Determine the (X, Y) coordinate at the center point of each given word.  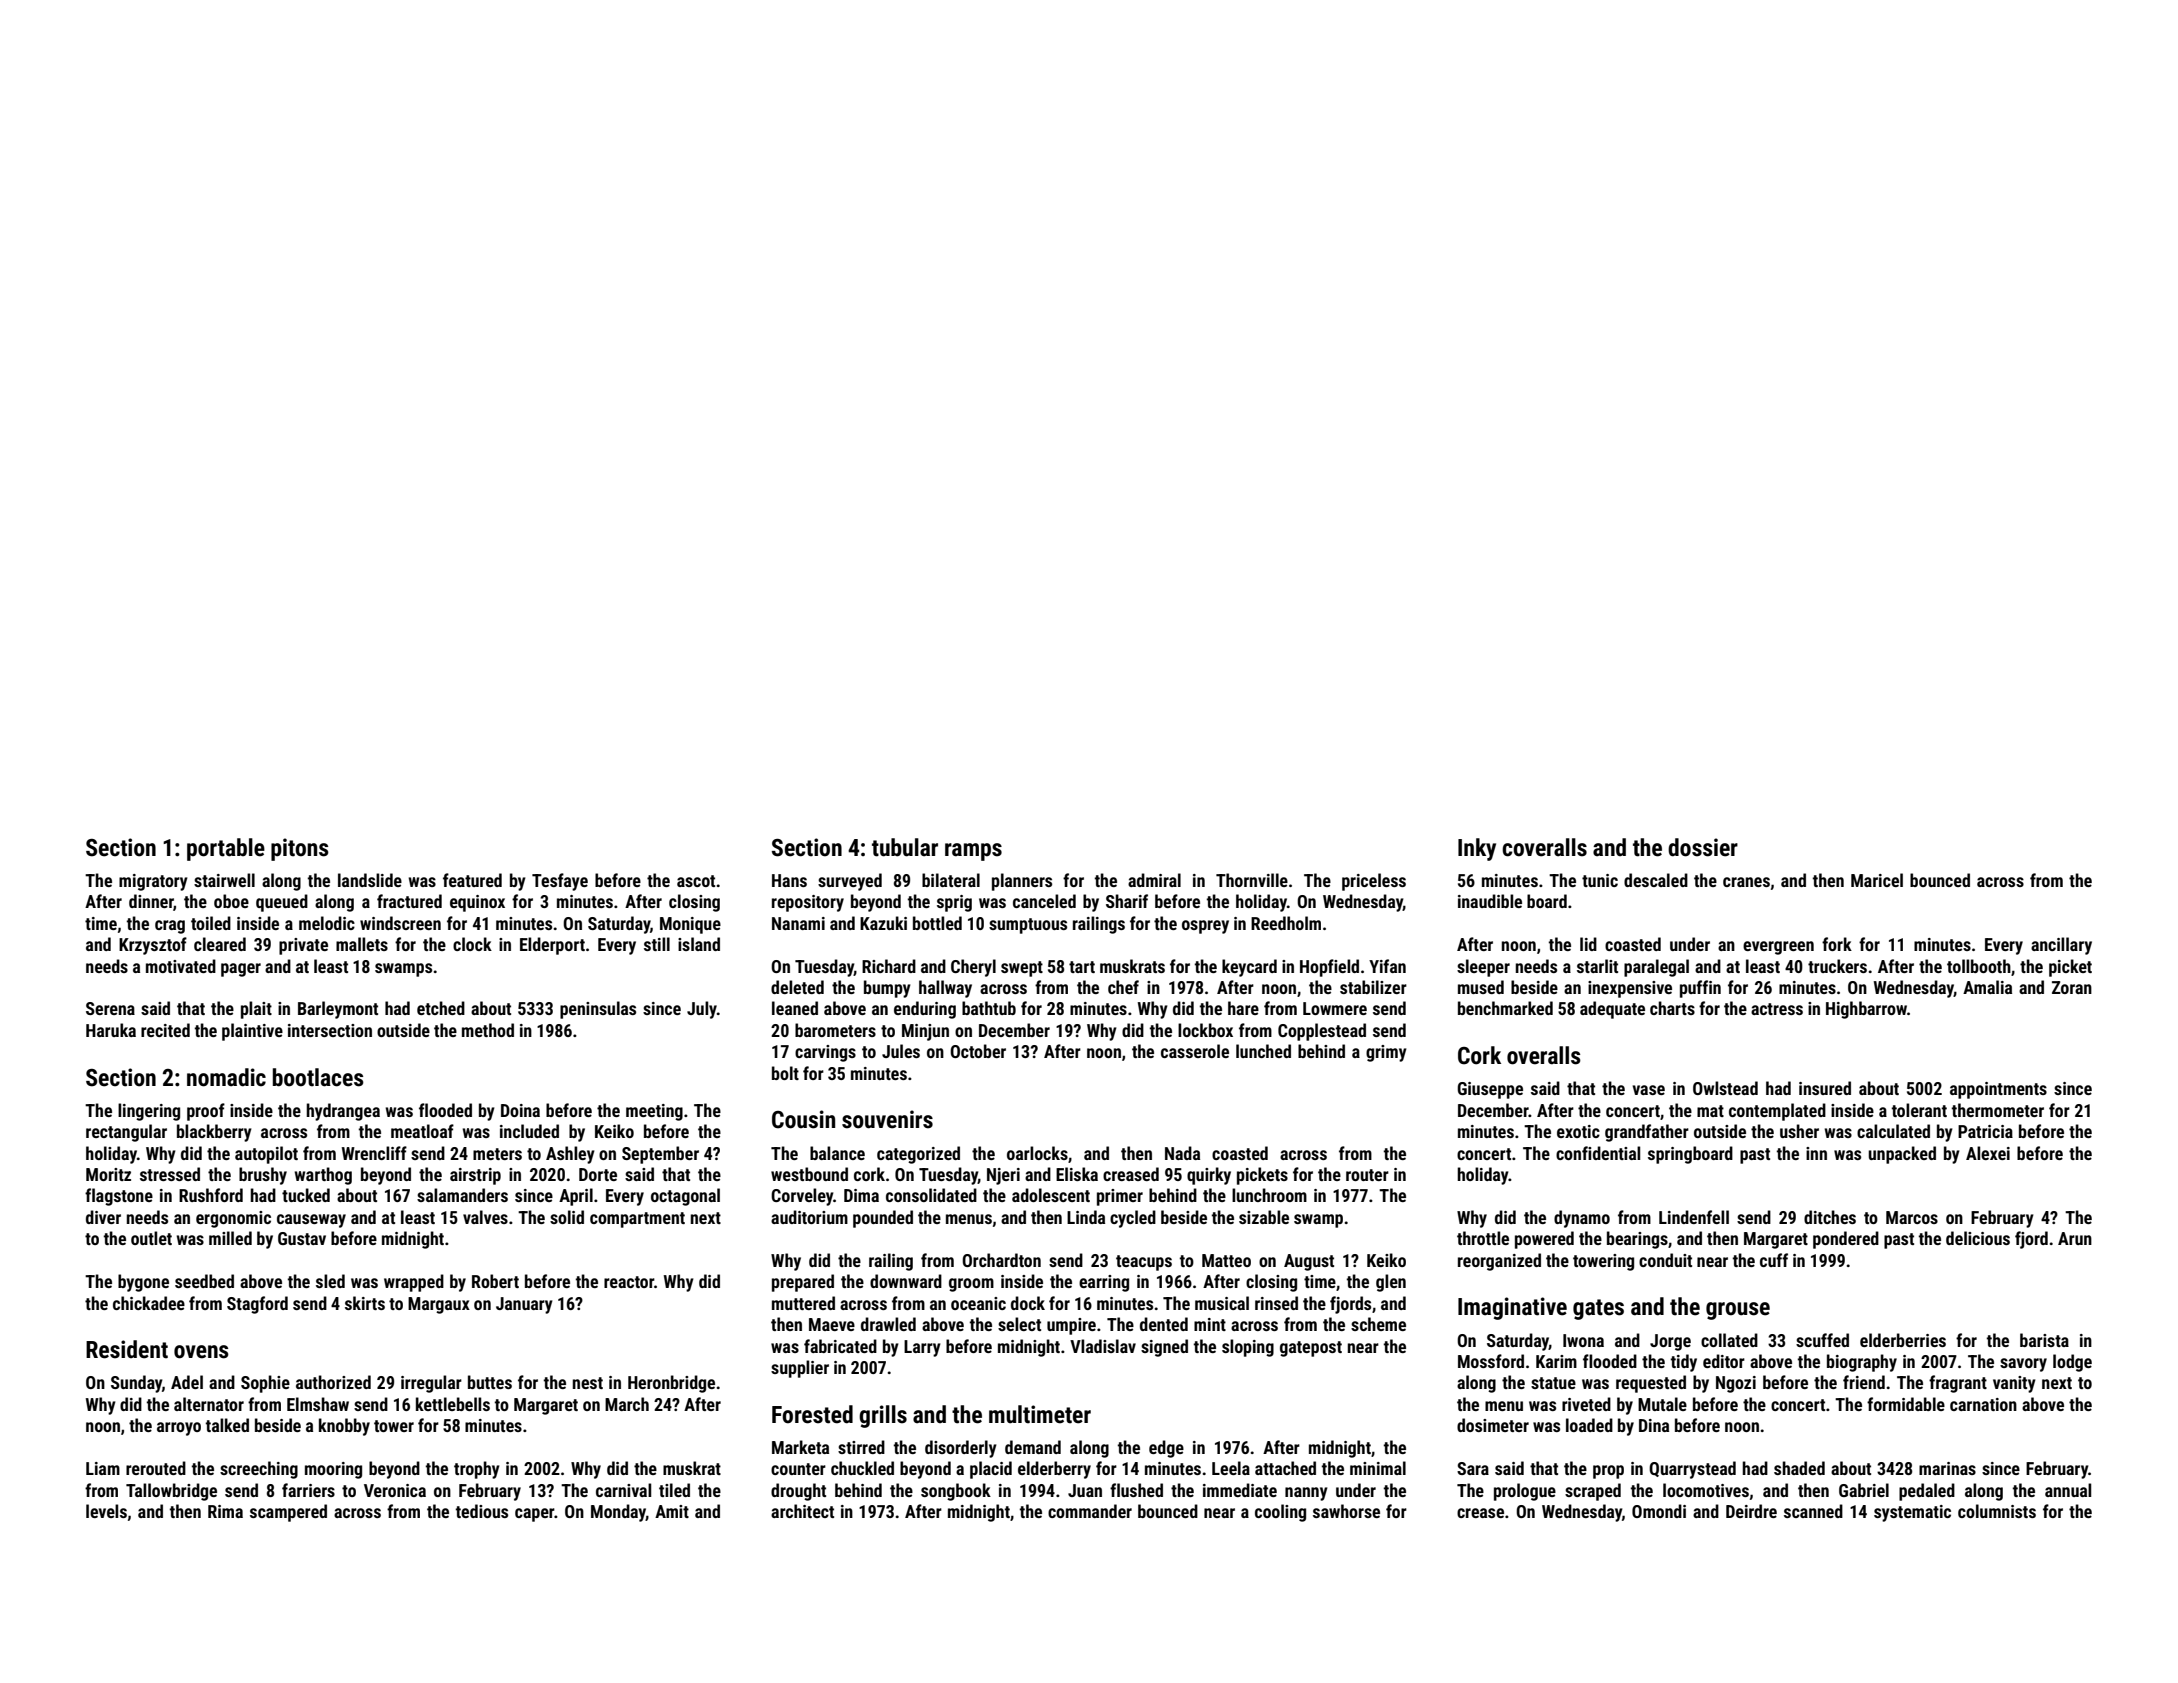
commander (1090, 1511)
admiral (1154, 880)
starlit (1597, 966)
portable (226, 849)
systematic (1912, 1513)
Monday (618, 1513)
